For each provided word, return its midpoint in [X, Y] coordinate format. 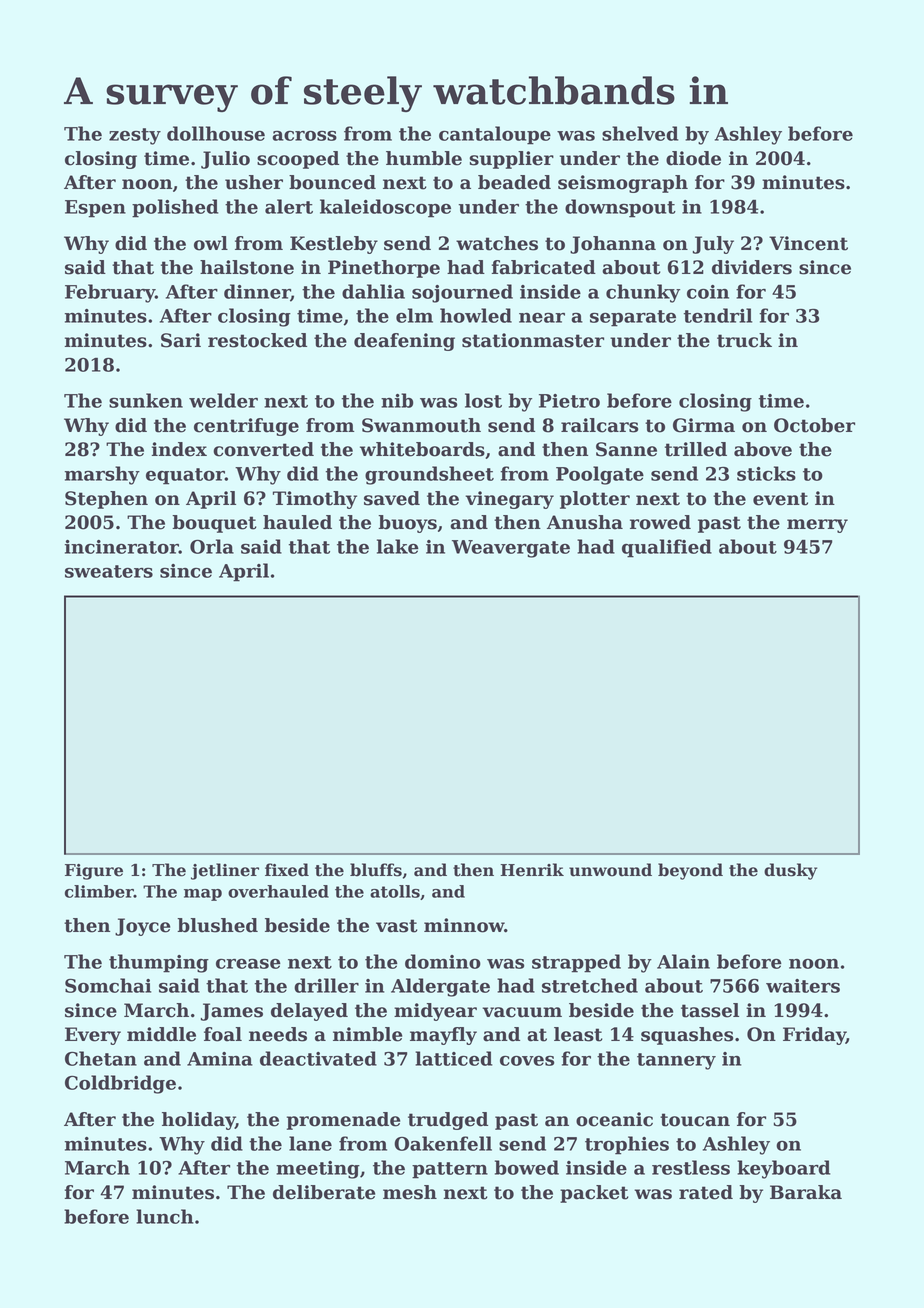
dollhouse [216, 133]
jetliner [225, 871]
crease [248, 963]
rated [706, 1192]
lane [310, 1143]
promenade [343, 1121]
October [814, 425]
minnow [464, 925]
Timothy [315, 500]
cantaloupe [495, 135]
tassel [710, 1010]
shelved [640, 133]
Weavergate [511, 549]
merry [817, 526]
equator [185, 476]
